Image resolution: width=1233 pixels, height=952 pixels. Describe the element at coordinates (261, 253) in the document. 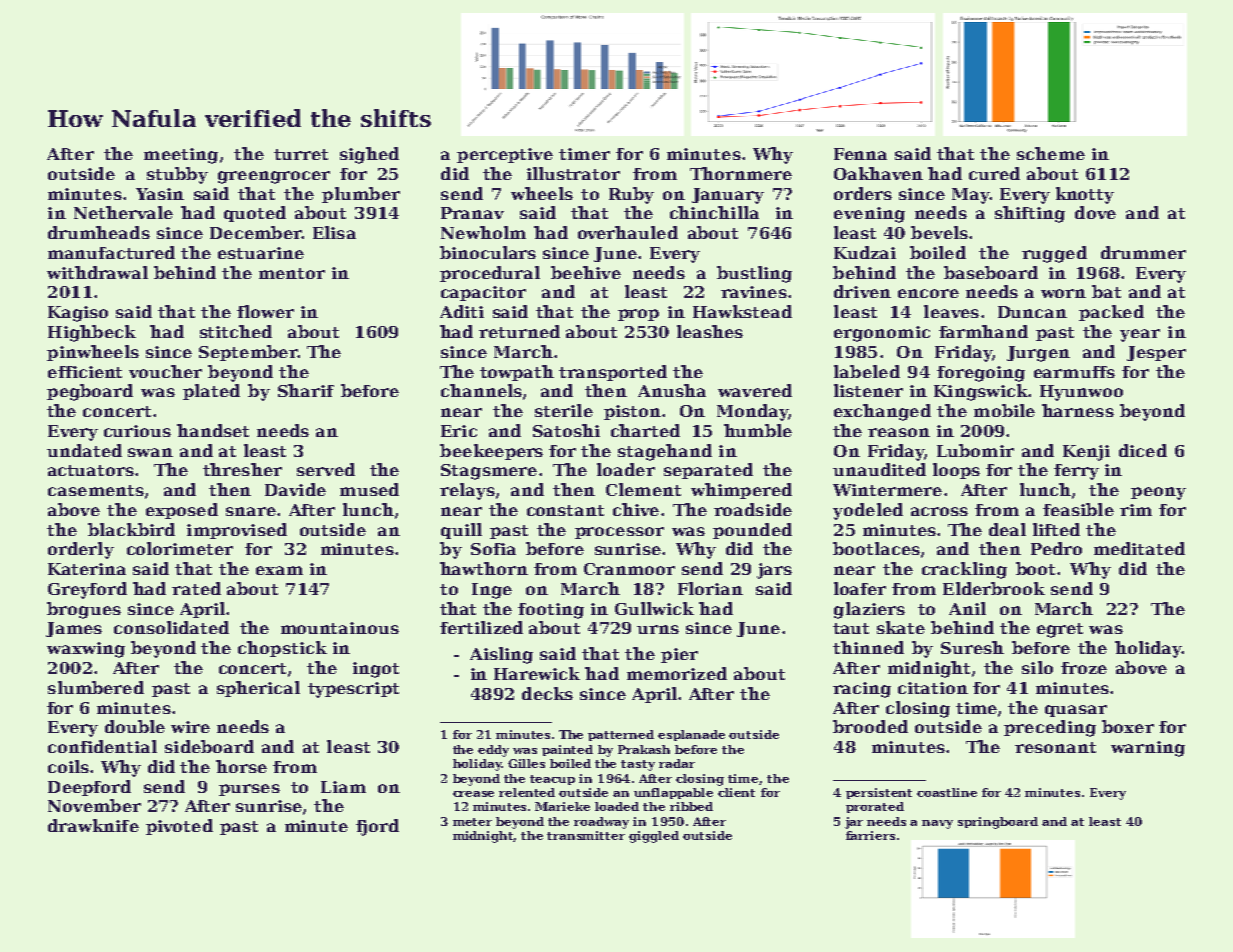

I see `estuarine` at that location.
